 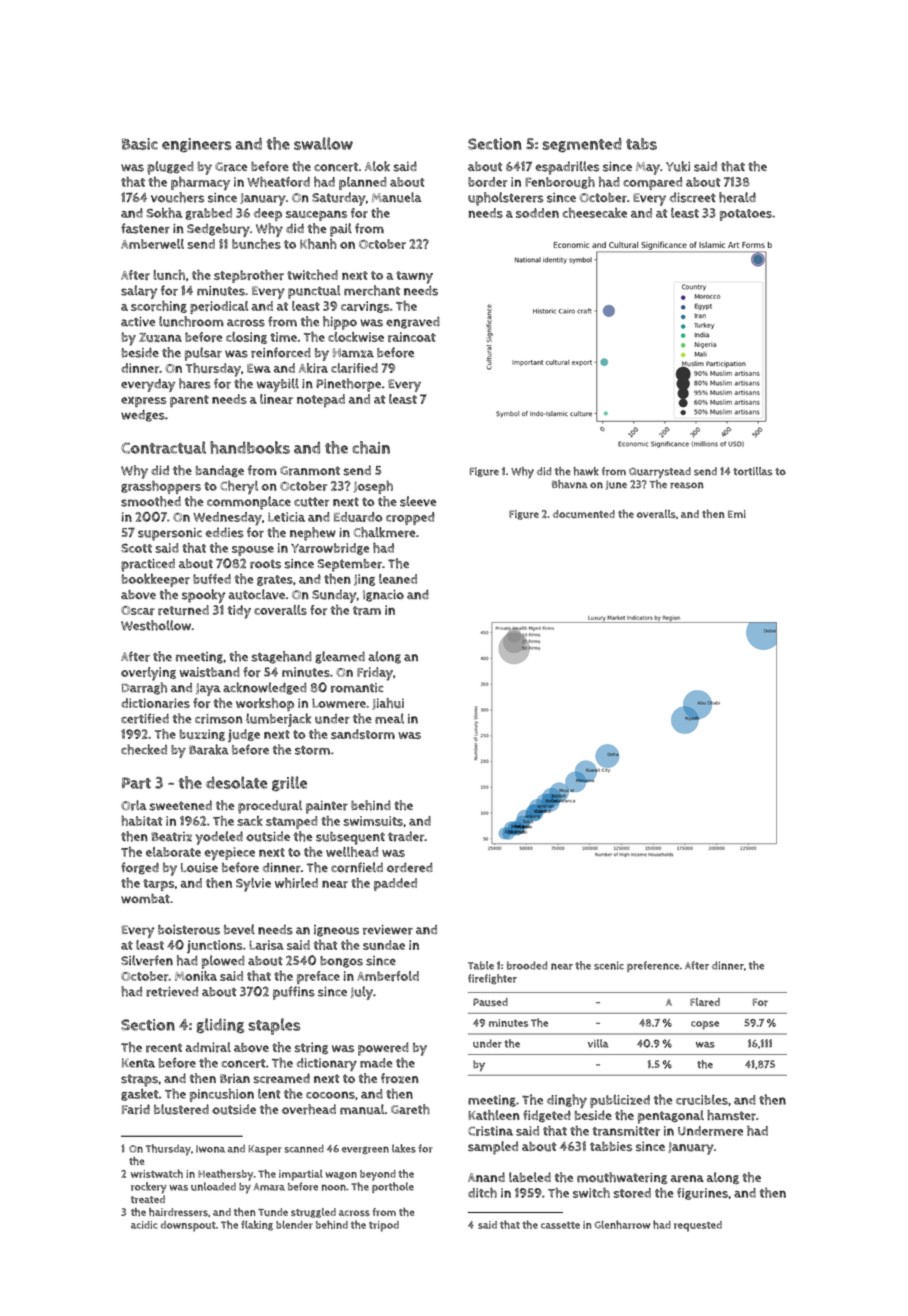 What do you see at coordinates (197, 145) in the page?
I see `engineers` at bounding box center [197, 145].
